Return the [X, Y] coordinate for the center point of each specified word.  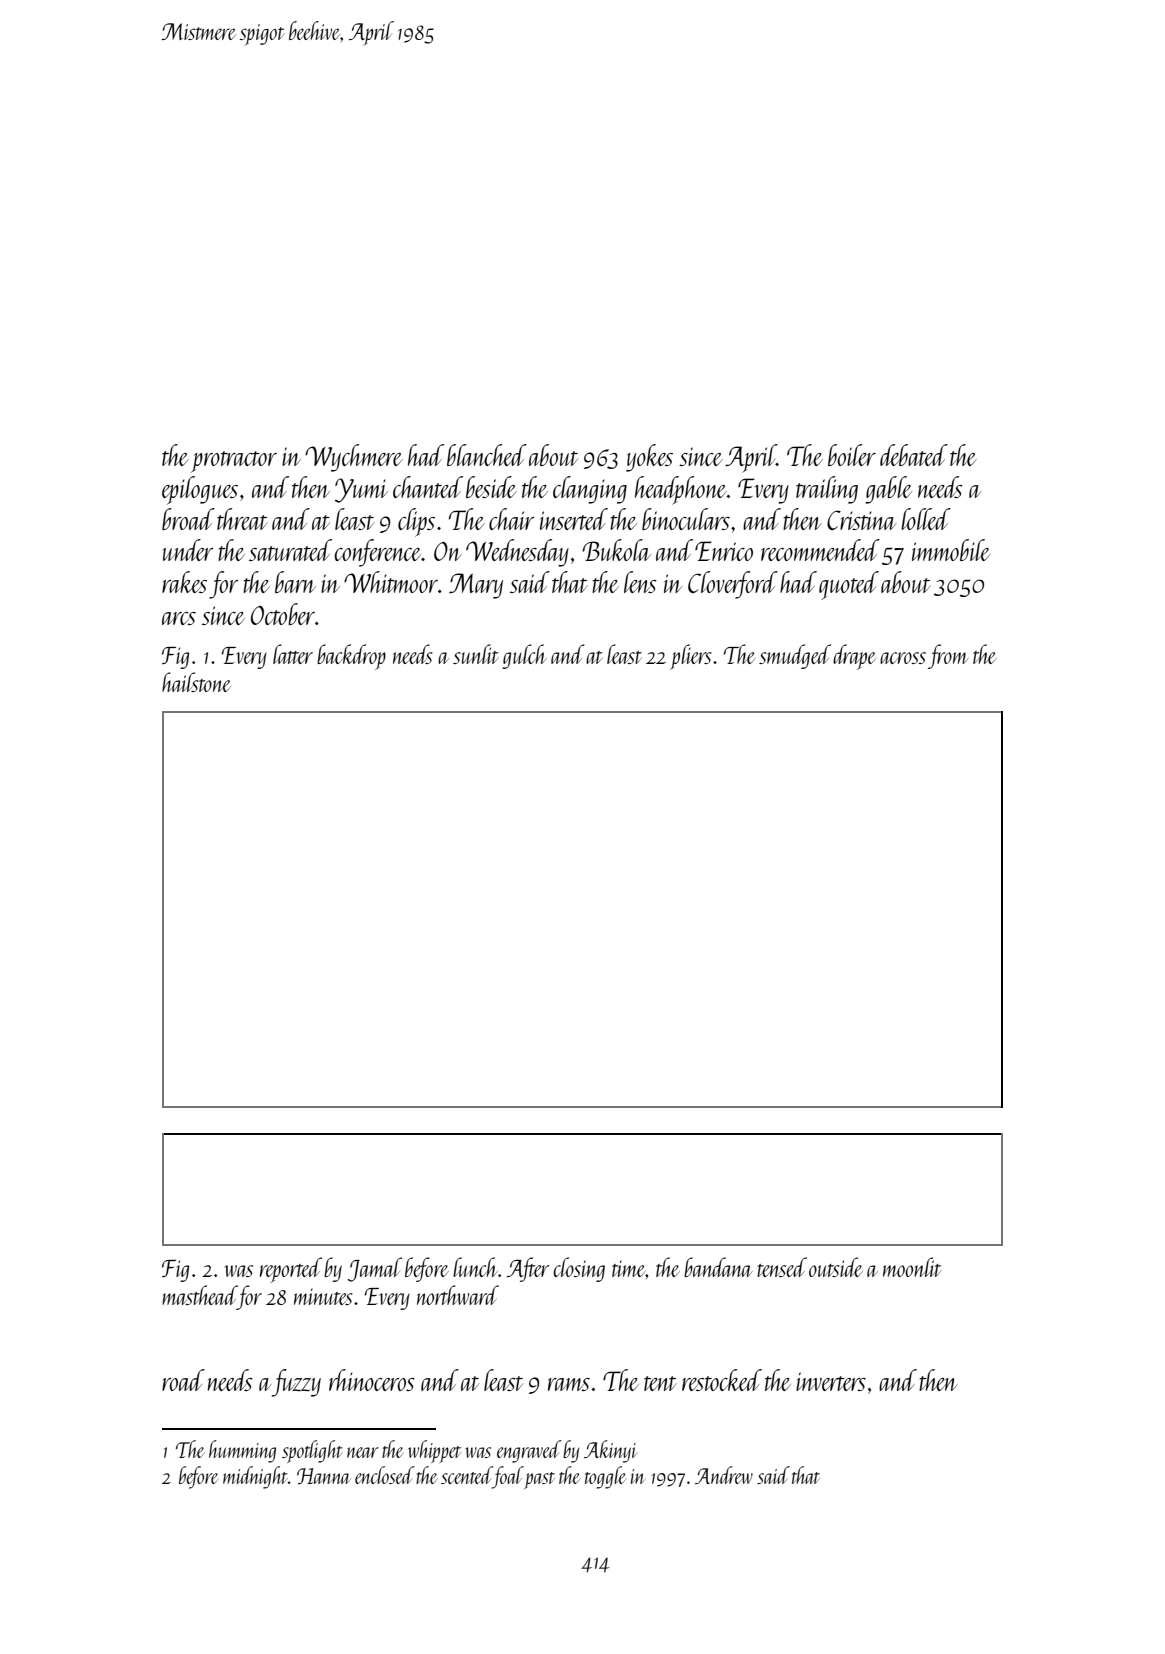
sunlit [476, 654]
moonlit [912, 1267]
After [528, 1269]
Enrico [724, 551]
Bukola [617, 550]
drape [854, 657]
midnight [255, 1477]
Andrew [724, 1475]
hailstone [196, 682]
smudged [795, 656]
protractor [234, 462]
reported [291, 1270]
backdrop [351, 657]
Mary [476, 586]
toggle [605, 1477]
